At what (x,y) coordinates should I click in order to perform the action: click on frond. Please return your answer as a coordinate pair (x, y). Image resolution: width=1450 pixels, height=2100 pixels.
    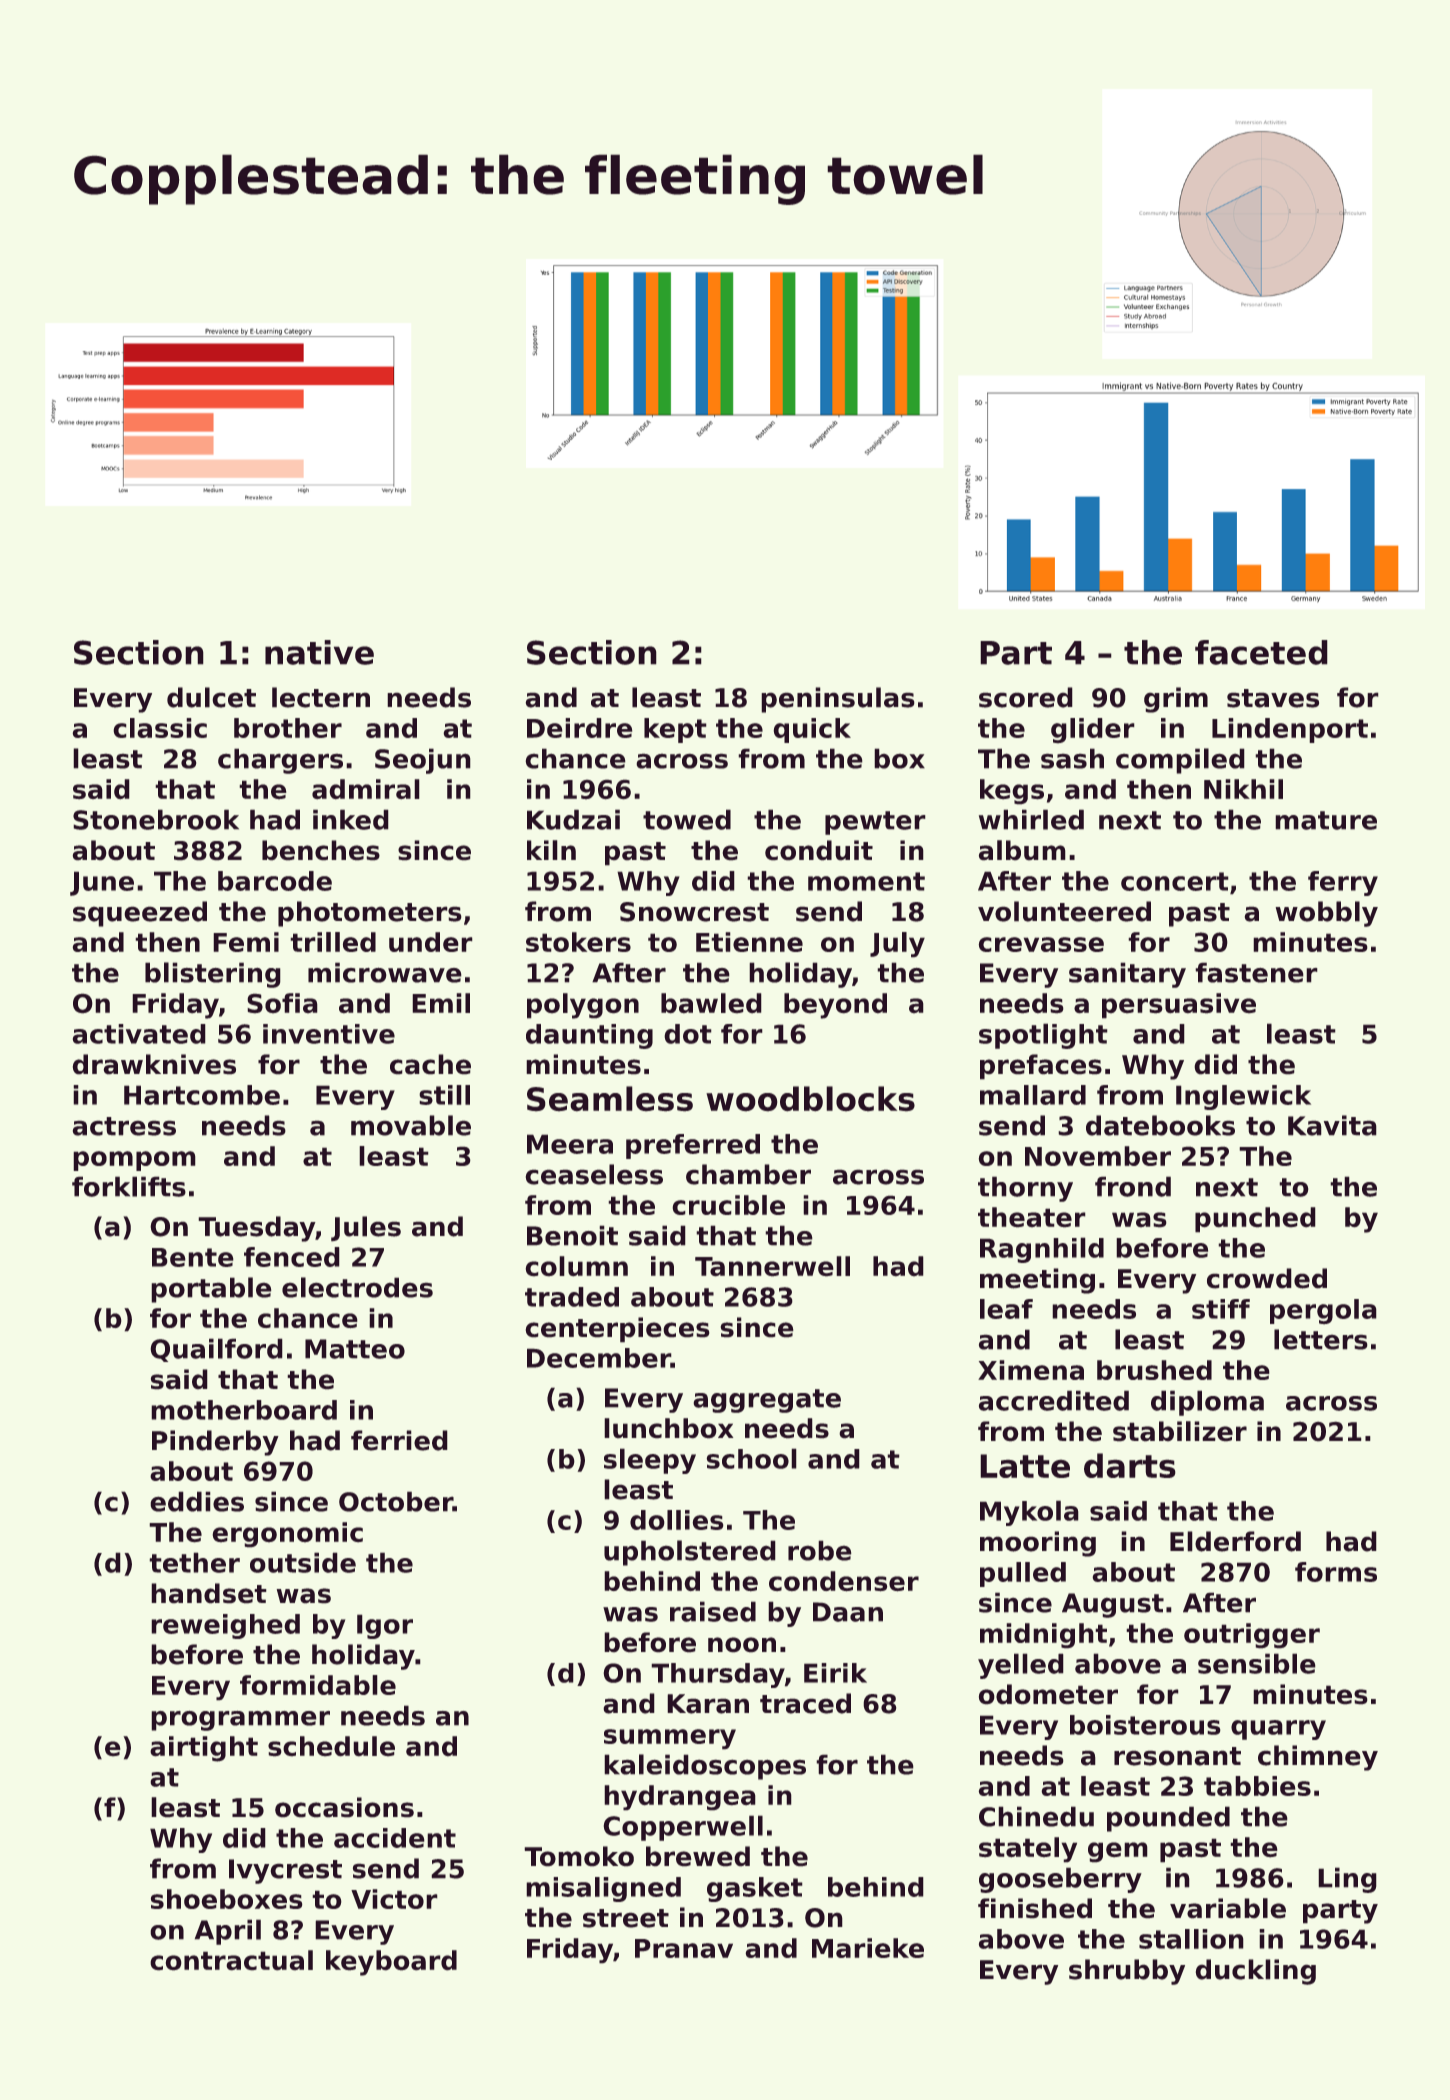
    Looking at the image, I should click on (1133, 1186).
